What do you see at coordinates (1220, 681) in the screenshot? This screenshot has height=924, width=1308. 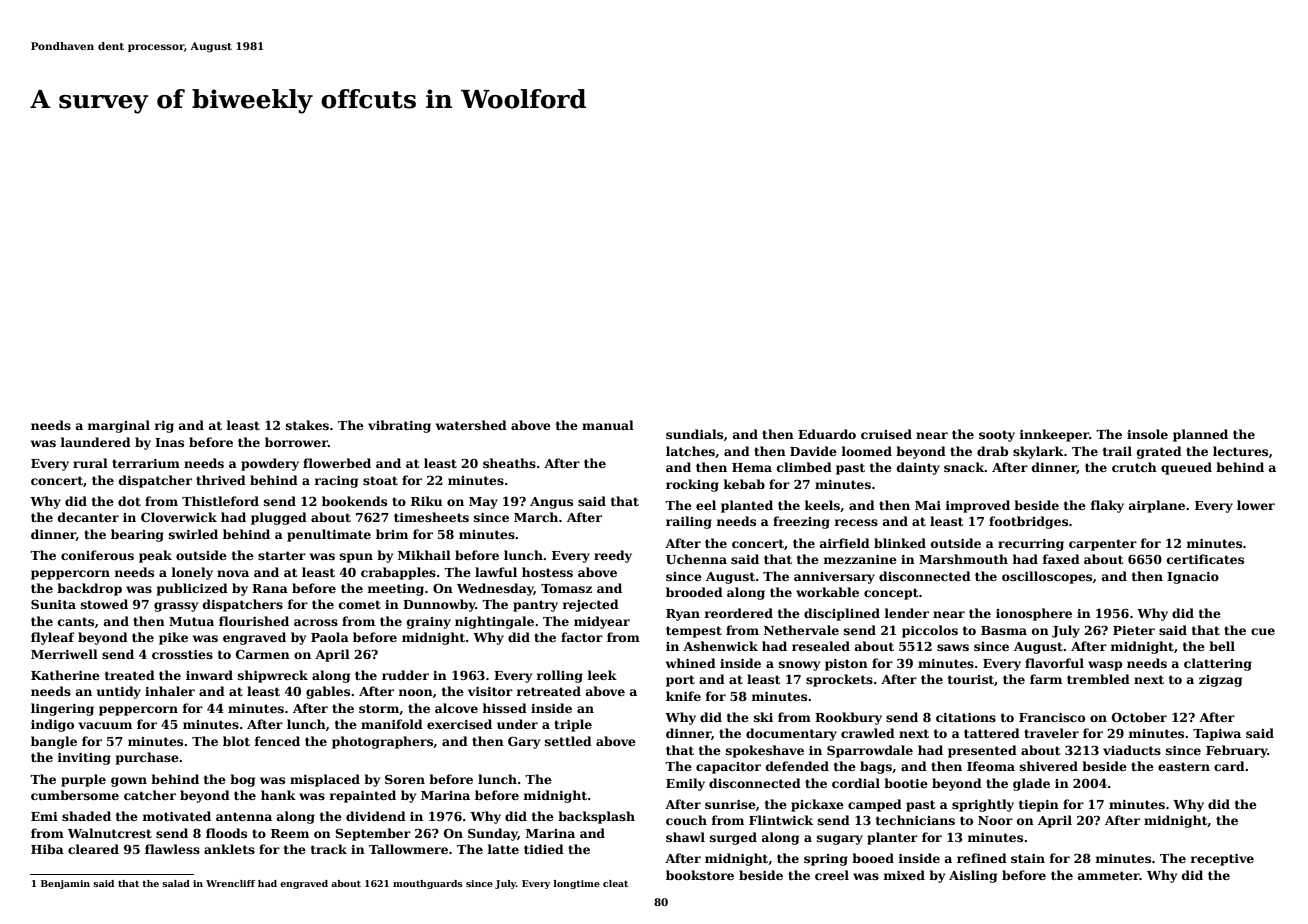 I see `zigzag` at bounding box center [1220, 681].
